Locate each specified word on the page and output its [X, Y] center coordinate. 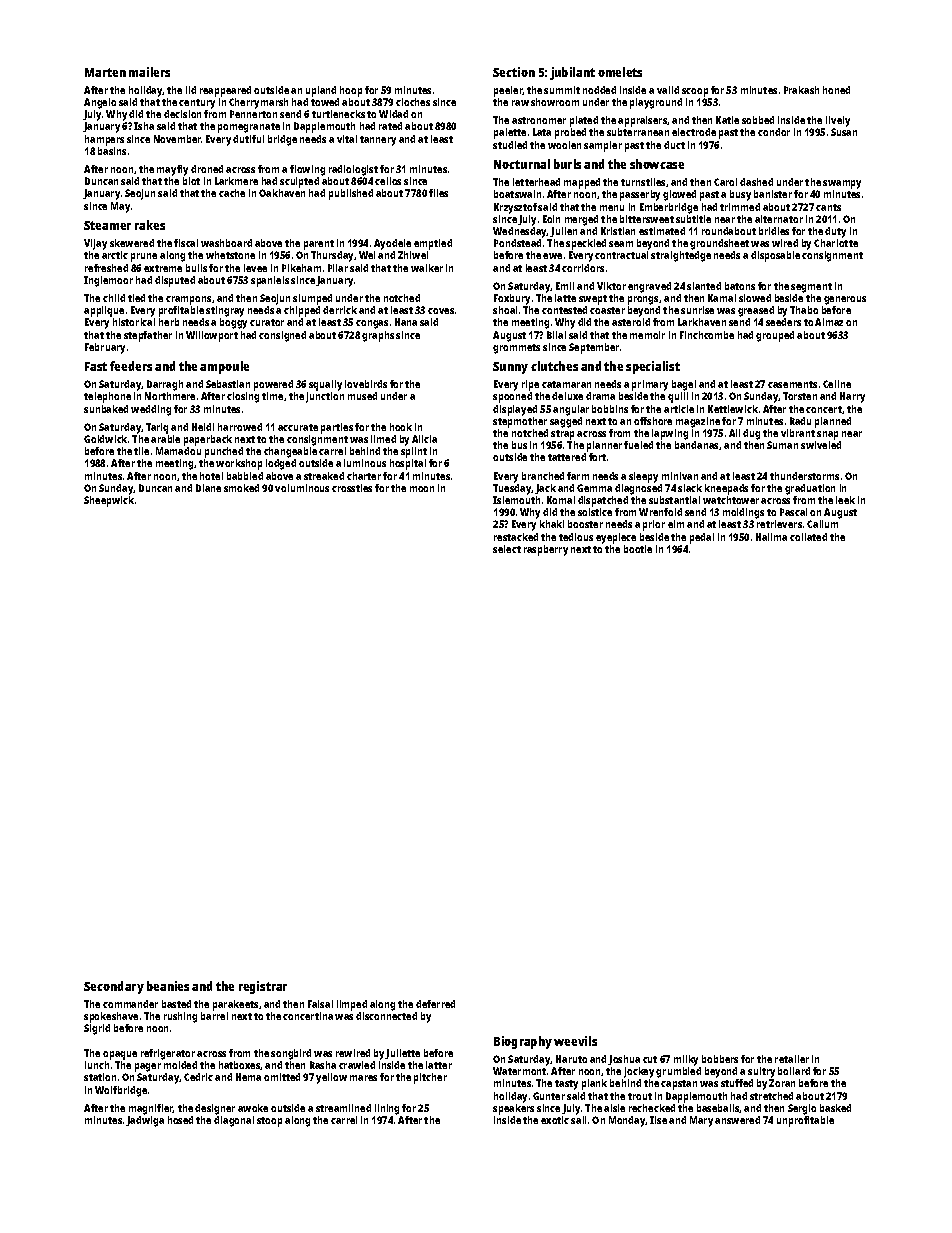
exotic [555, 1120]
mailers [149, 72]
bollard [794, 1071]
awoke [253, 1108]
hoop [351, 91]
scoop [695, 92]
